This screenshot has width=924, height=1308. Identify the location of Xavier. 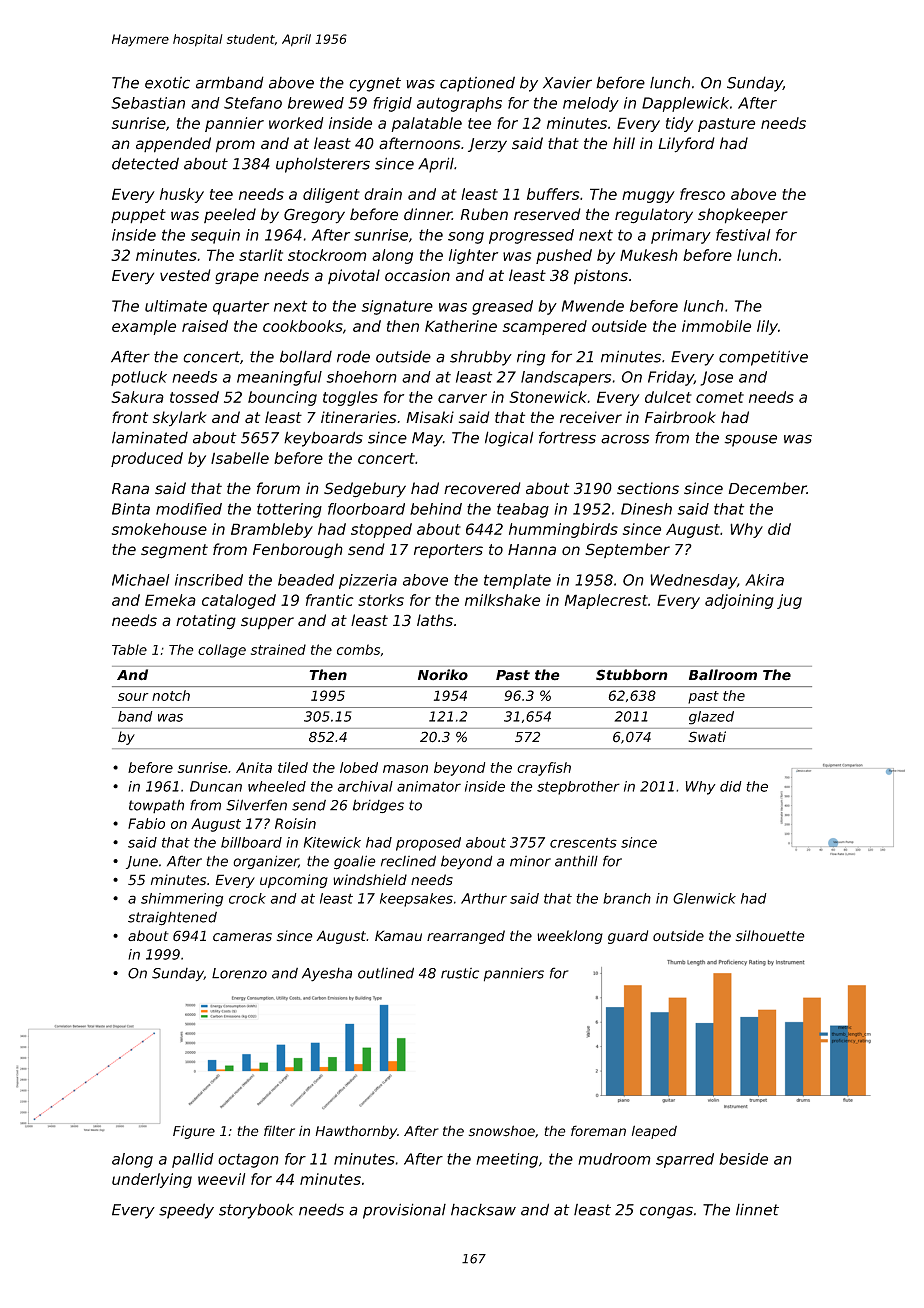
(567, 83).
